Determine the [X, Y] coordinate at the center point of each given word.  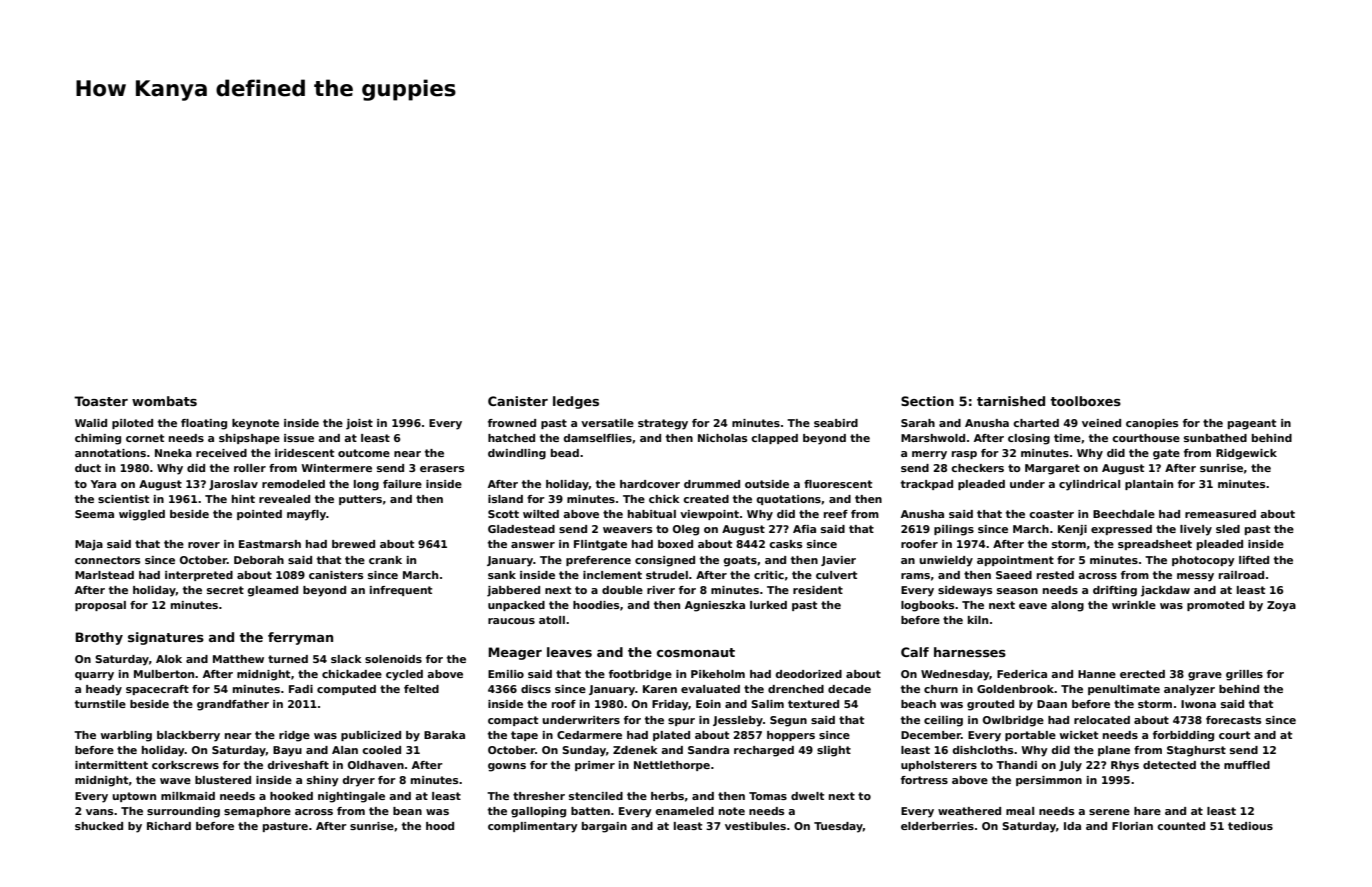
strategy [663, 424]
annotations [110, 453]
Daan [1052, 704]
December [931, 735]
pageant [1252, 424]
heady [104, 690]
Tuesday [838, 827]
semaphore [257, 812]
